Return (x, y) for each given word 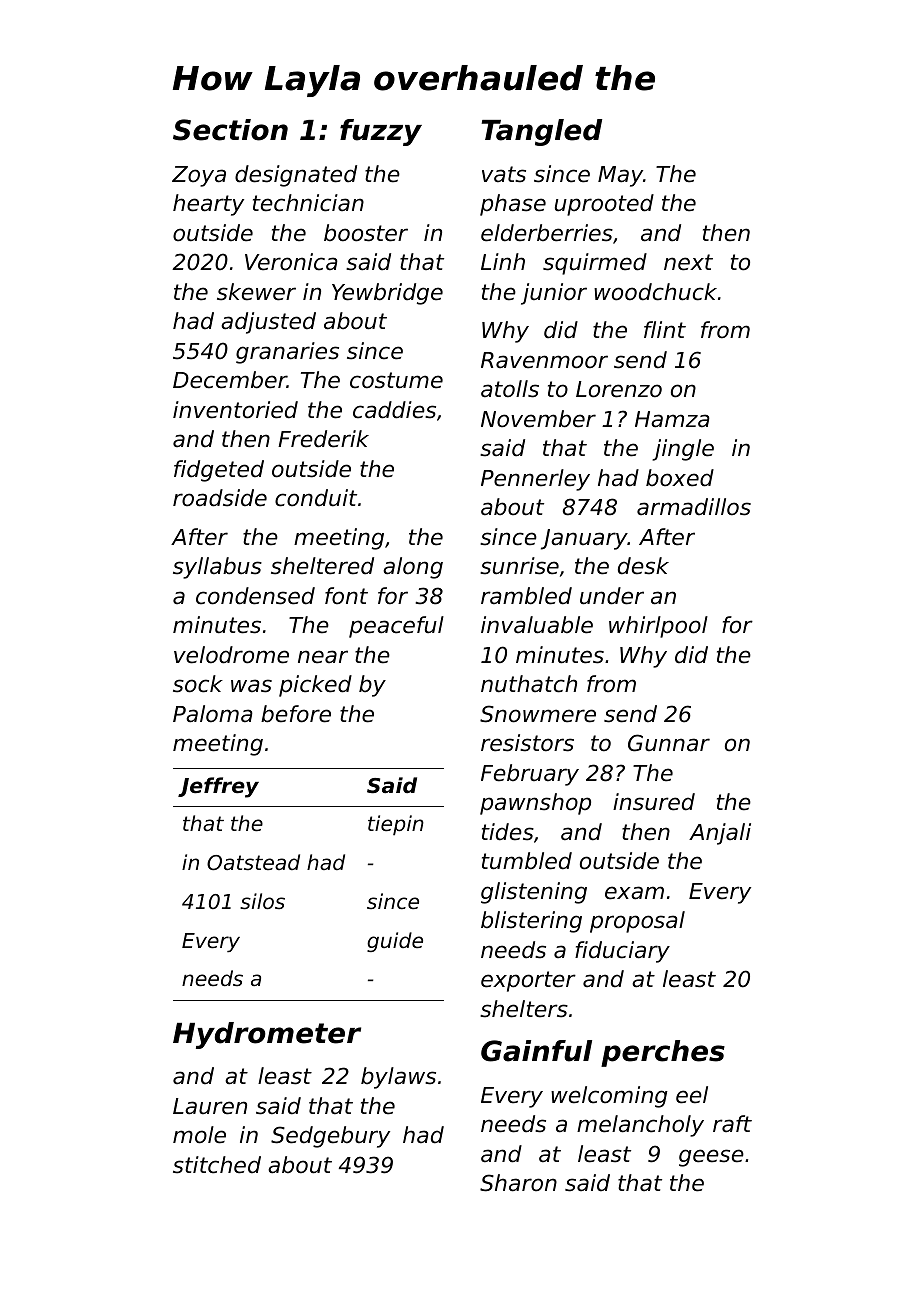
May (620, 176)
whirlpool (658, 627)
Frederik (323, 439)
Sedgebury (330, 1137)
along (413, 568)
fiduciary (622, 952)
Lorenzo (619, 389)
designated (296, 176)
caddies (394, 410)
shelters (524, 1009)
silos (262, 901)
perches (663, 1053)
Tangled (542, 132)
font (346, 596)
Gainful (536, 1051)
